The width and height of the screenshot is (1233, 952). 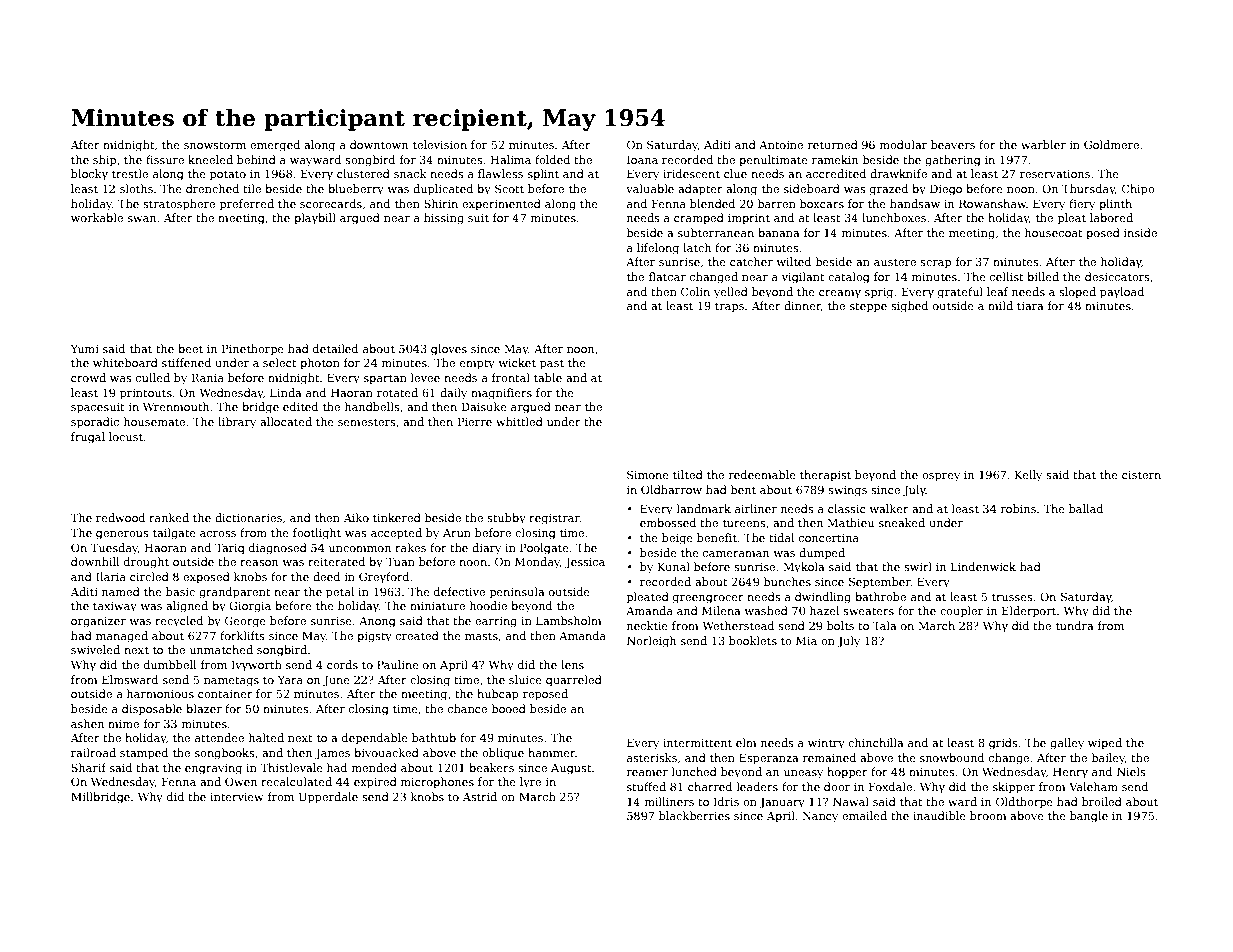 What do you see at coordinates (1115, 205) in the screenshot?
I see `plinth` at bounding box center [1115, 205].
